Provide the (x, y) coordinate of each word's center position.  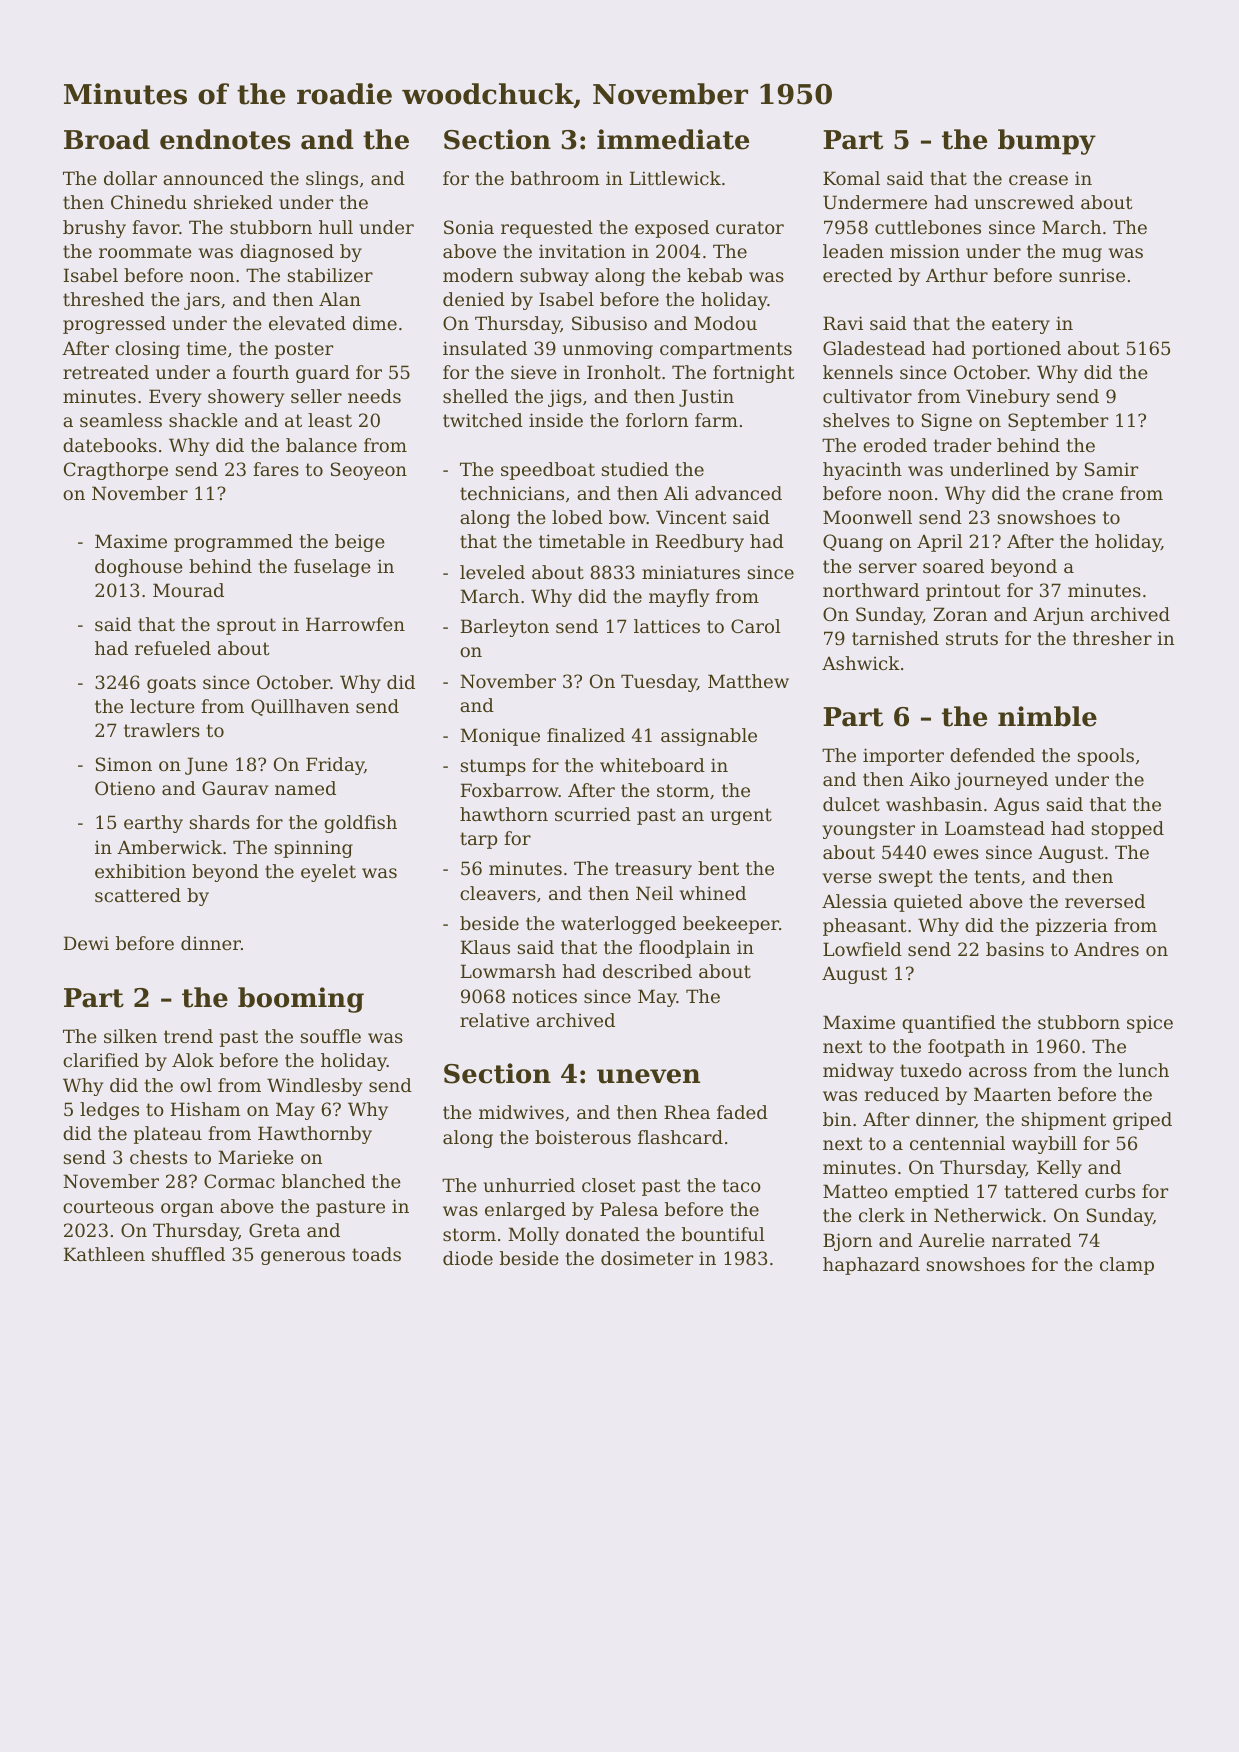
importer (903, 757)
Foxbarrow (510, 790)
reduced (902, 1094)
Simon (124, 764)
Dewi (86, 943)
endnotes (225, 139)
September (1058, 422)
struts (972, 638)
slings (332, 180)
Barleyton (505, 628)
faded (742, 1112)
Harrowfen (355, 624)
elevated (307, 323)
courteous (108, 1206)
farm (716, 420)
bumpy (1047, 142)
